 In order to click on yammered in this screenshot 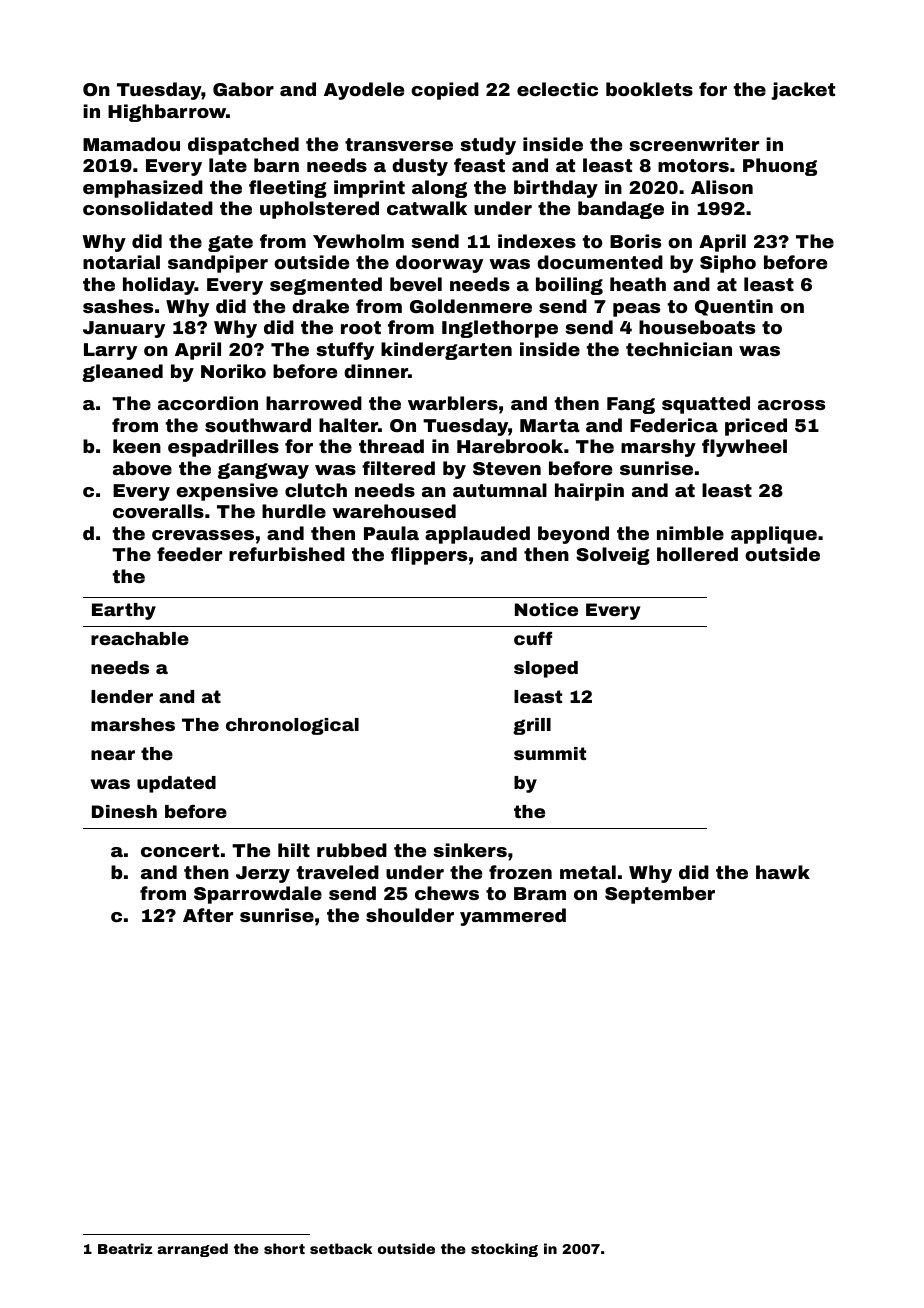, I will do `click(513, 917)`.
